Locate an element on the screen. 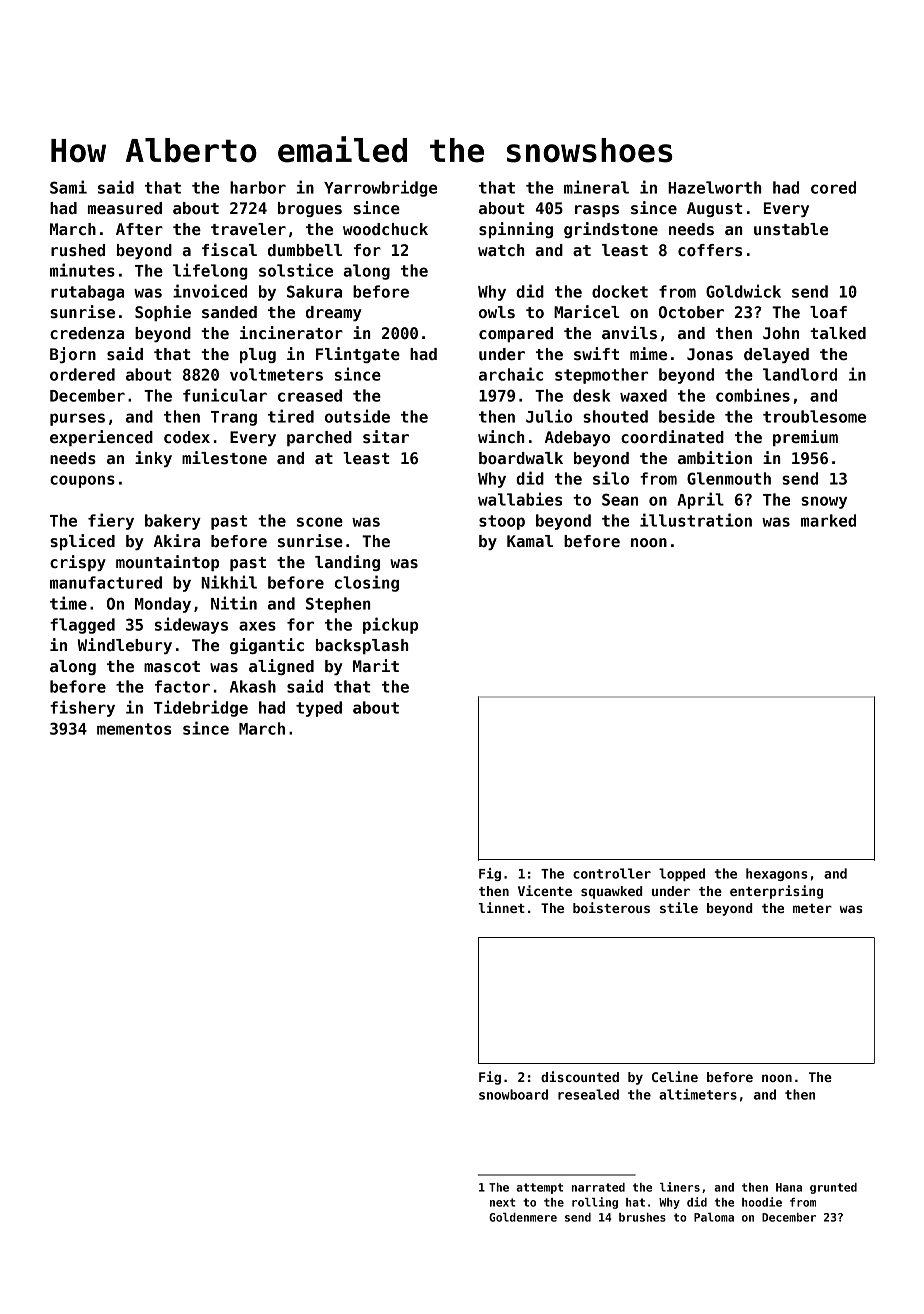 The image size is (924, 1314). snowboard is located at coordinates (513, 1094).
